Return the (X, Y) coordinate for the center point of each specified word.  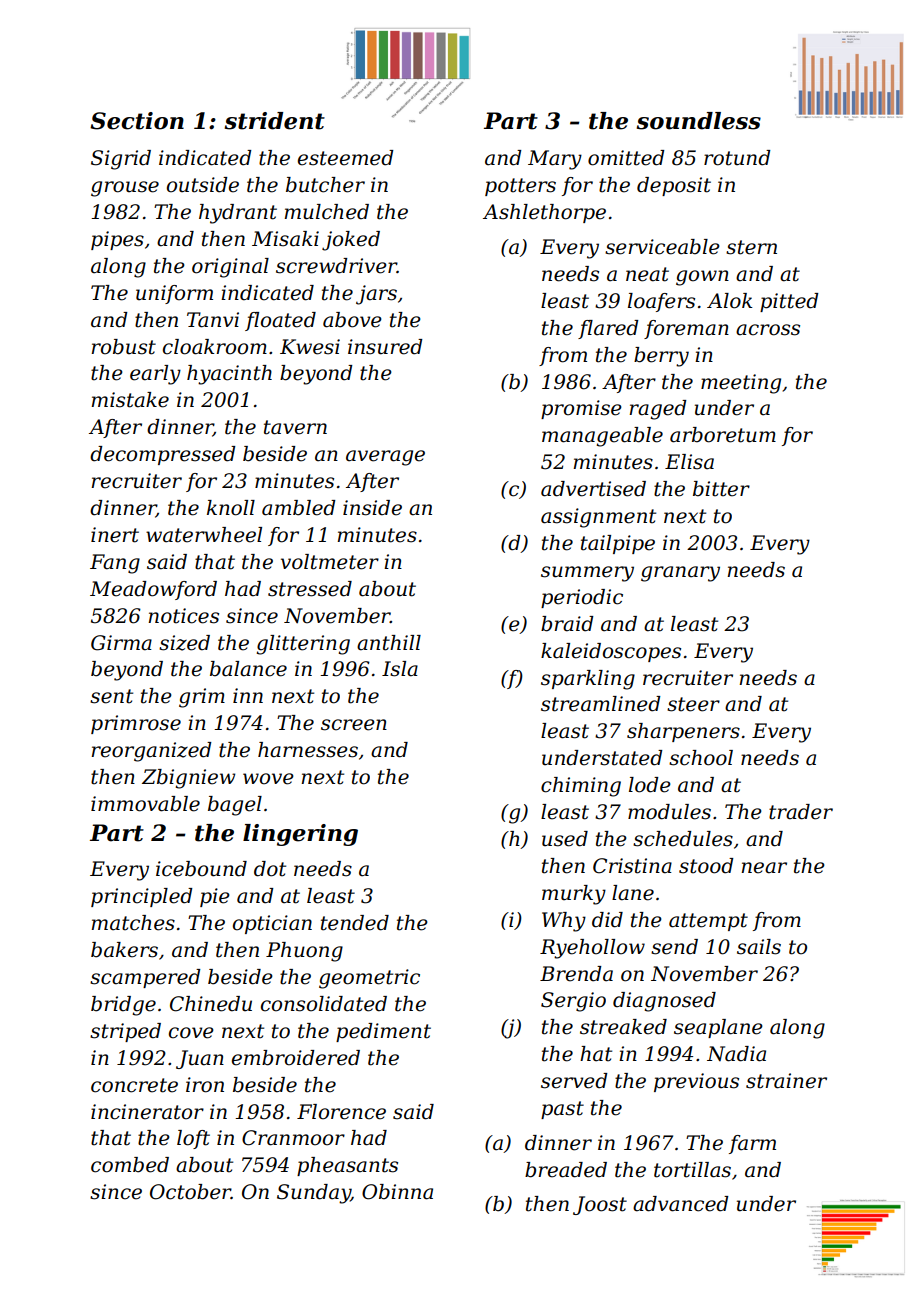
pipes (117, 240)
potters (520, 187)
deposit (674, 186)
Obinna (397, 1192)
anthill (389, 643)
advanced (681, 1204)
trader (801, 812)
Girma (121, 643)
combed (130, 1165)
